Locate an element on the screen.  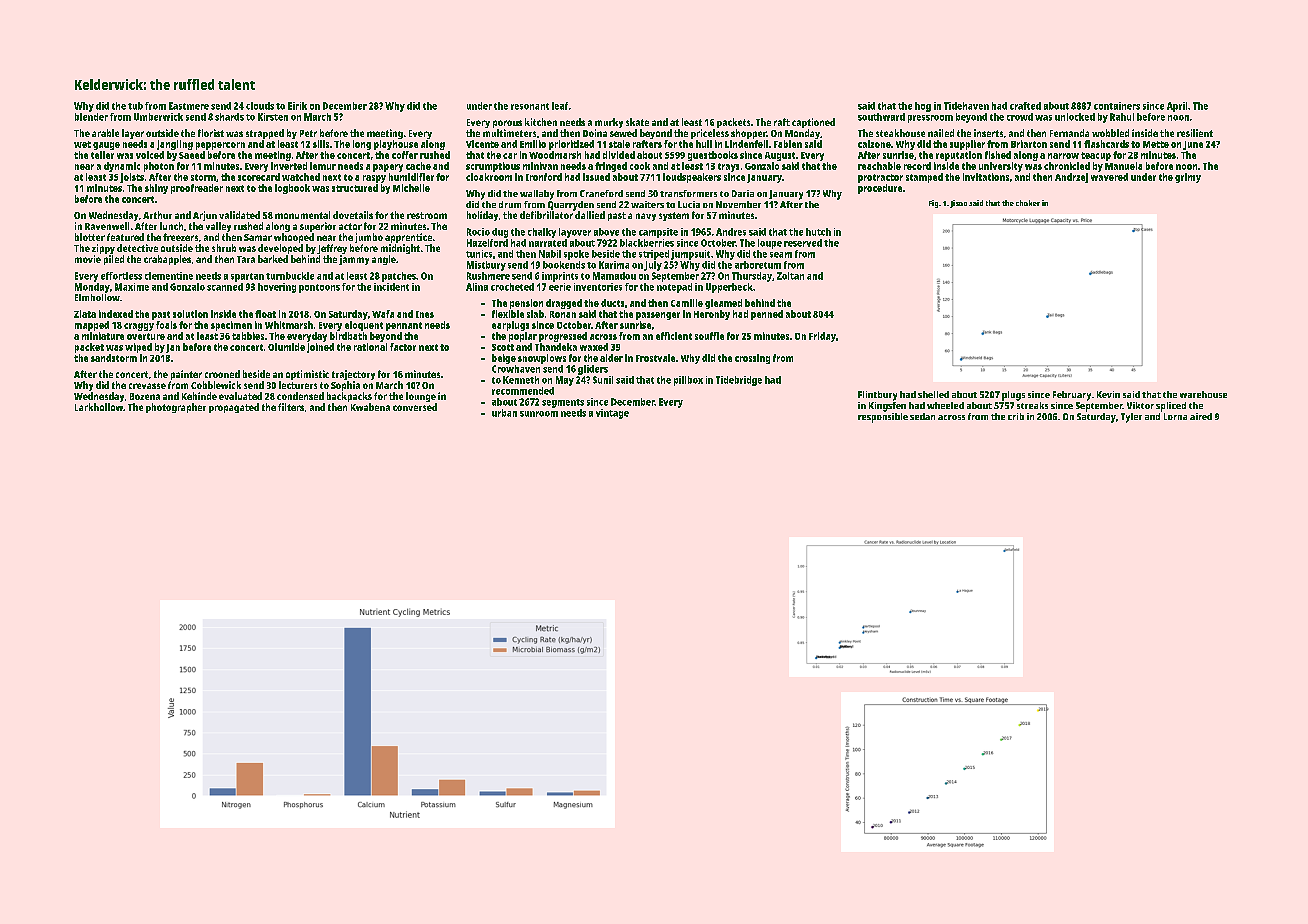
Arjun is located at coordinates (205, 216).
